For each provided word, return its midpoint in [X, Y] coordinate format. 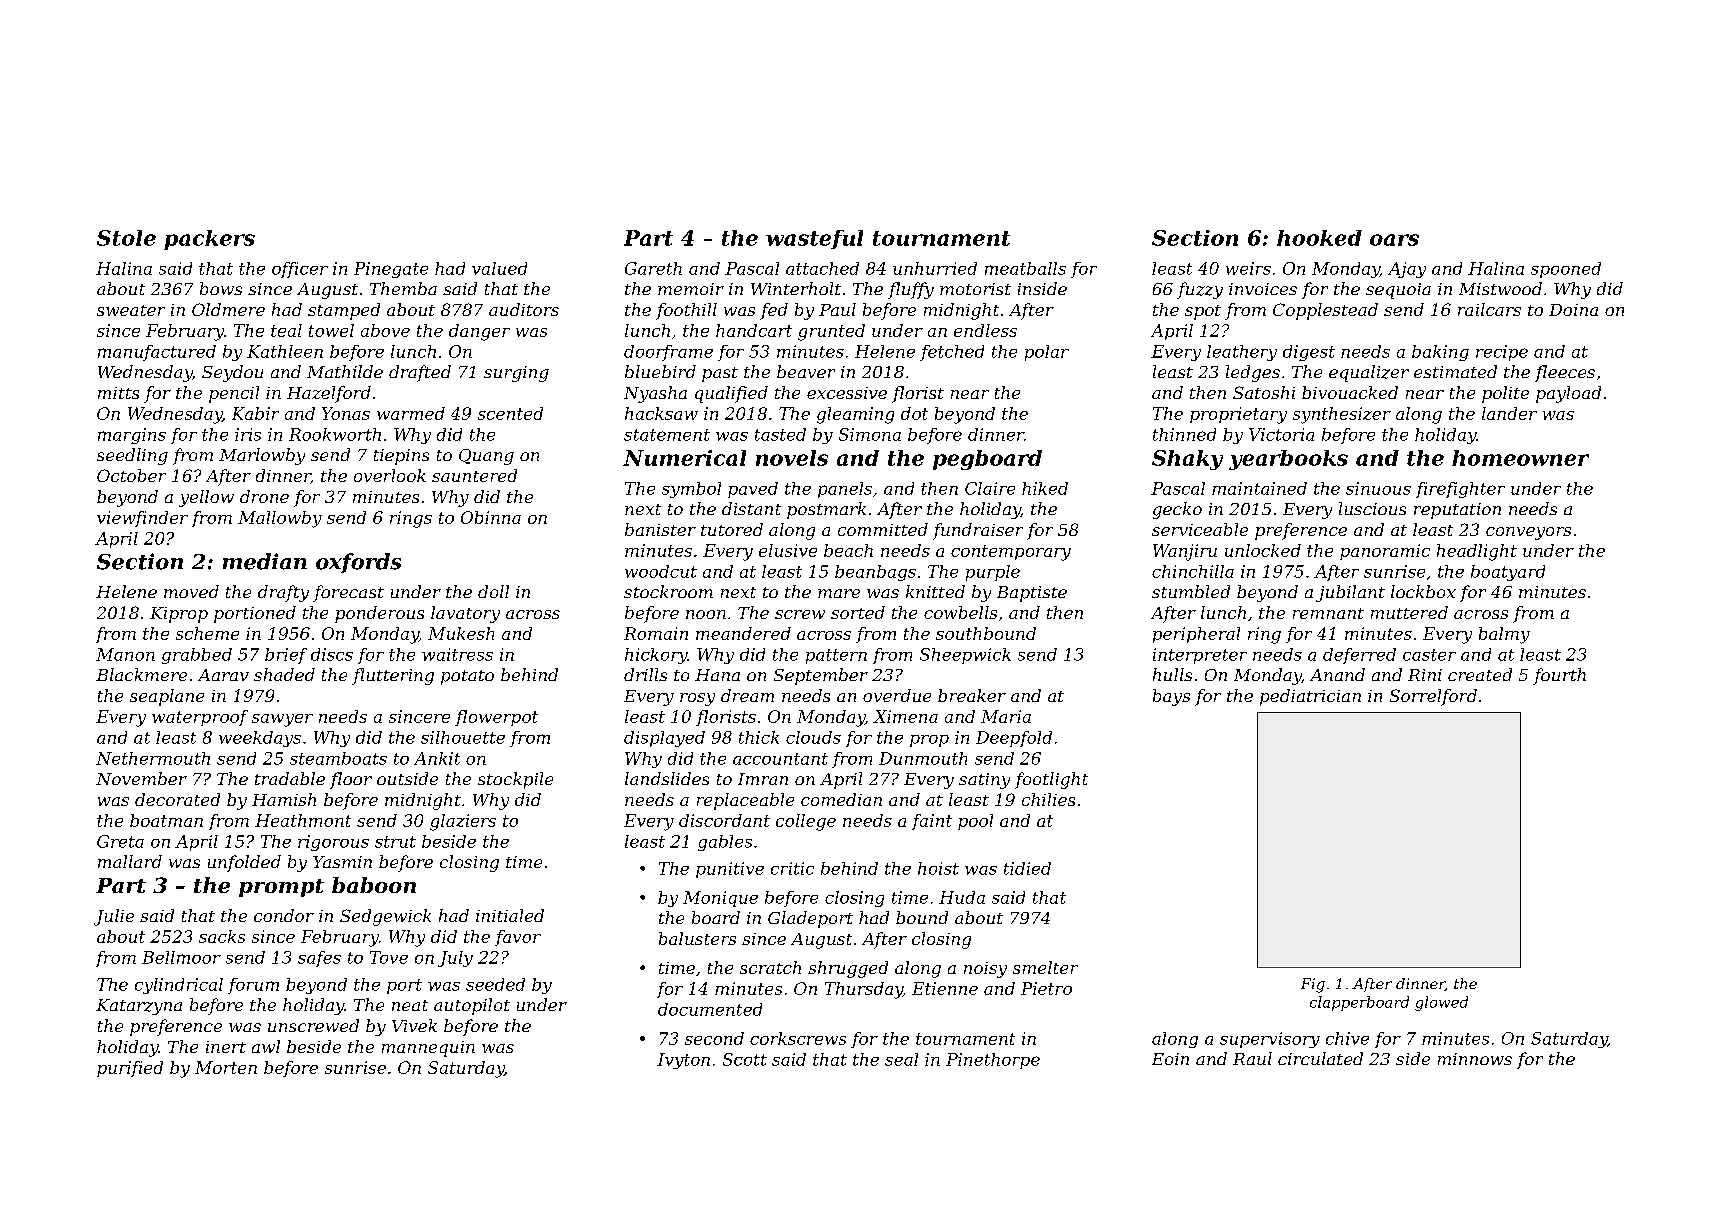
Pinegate [391, 270]
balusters [697, 938]
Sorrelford [1433, 697]
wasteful [814, 239]
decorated [177, 799]
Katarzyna [139, 1007]
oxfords [358, 563]
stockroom [668, 591]
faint [932, 822]
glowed [1441, 1003]
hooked [1319, 238]
